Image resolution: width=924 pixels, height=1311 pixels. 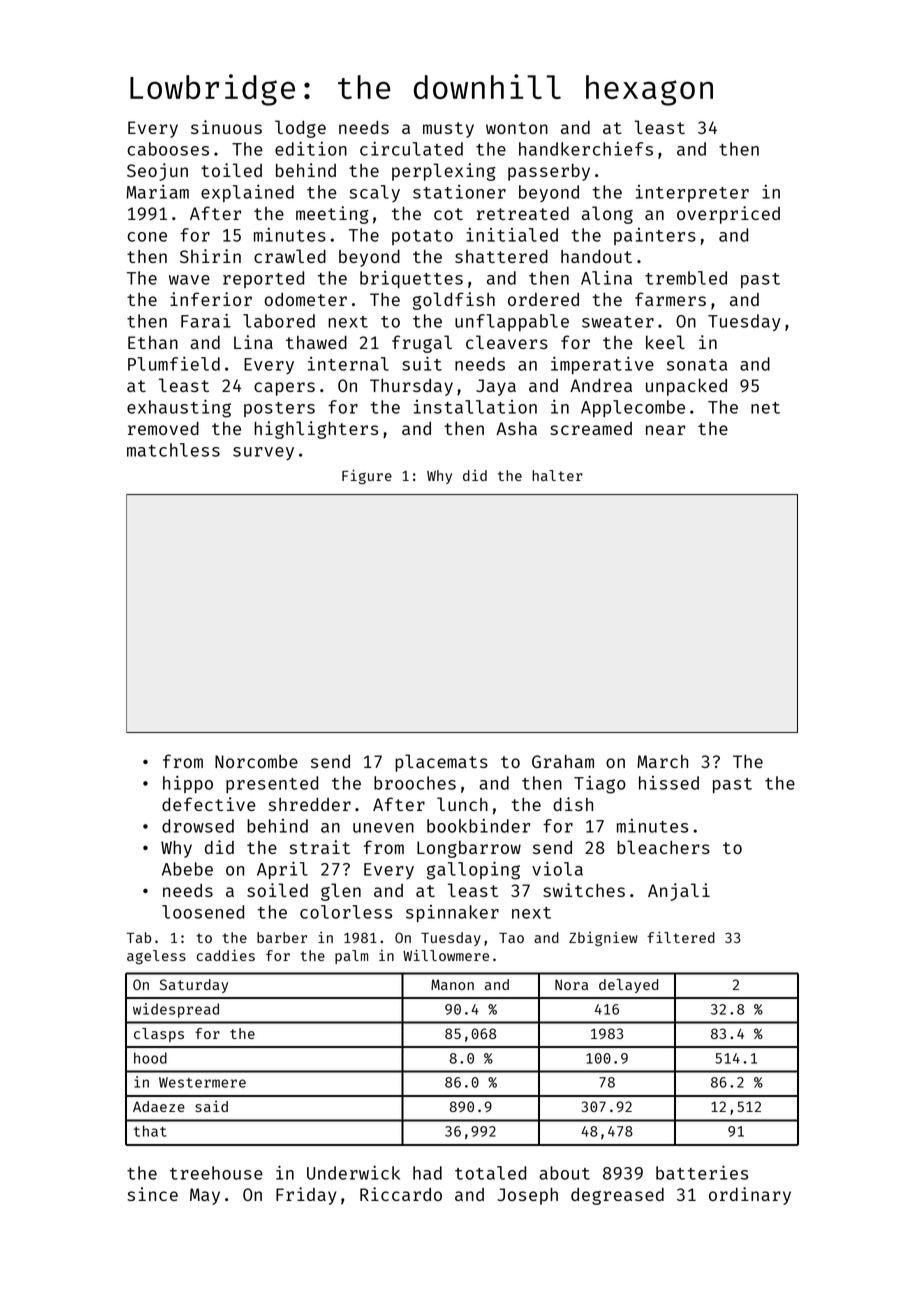 I want to click on Saturday, so click(x=194, y=986).
